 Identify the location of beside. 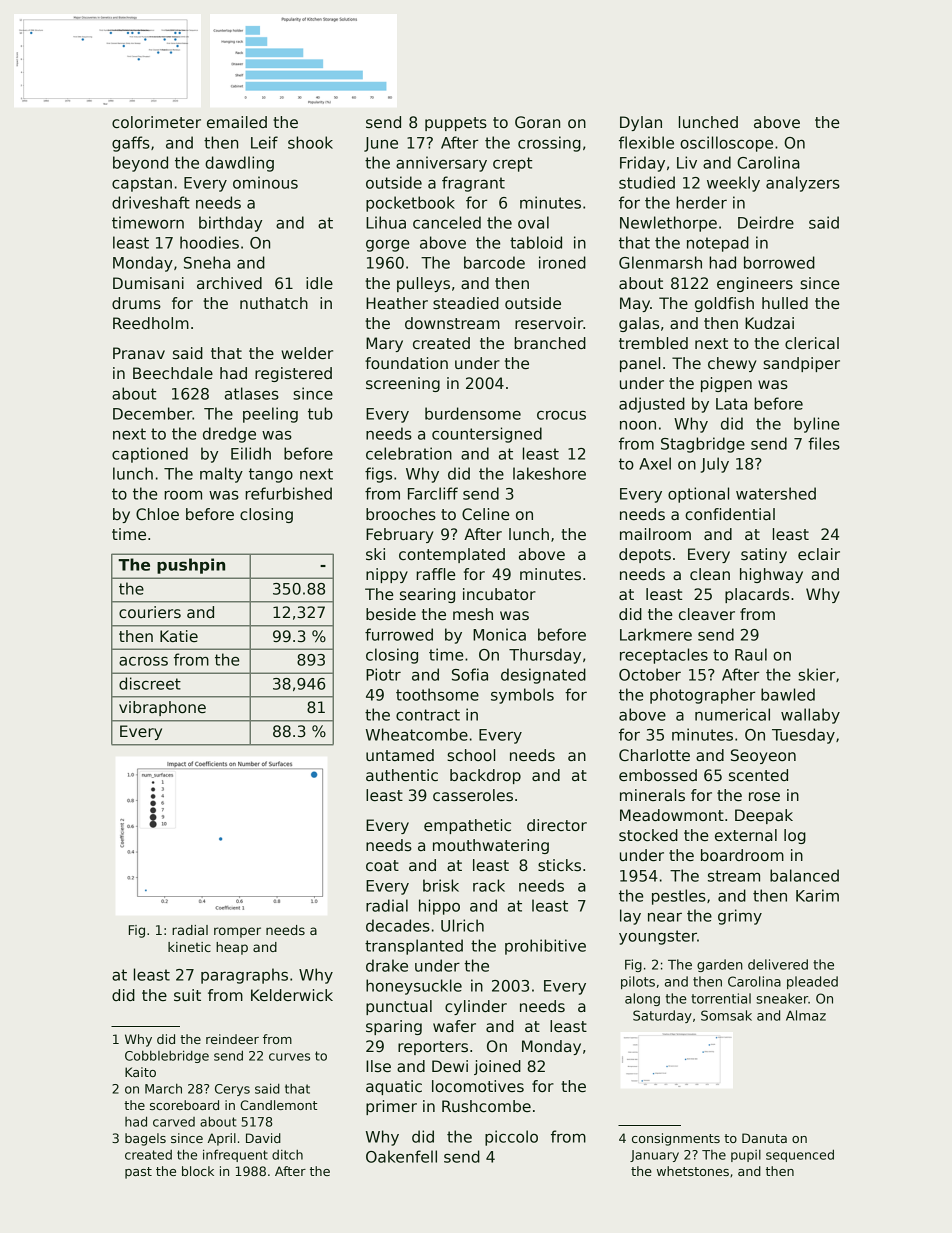
(391, 614).
